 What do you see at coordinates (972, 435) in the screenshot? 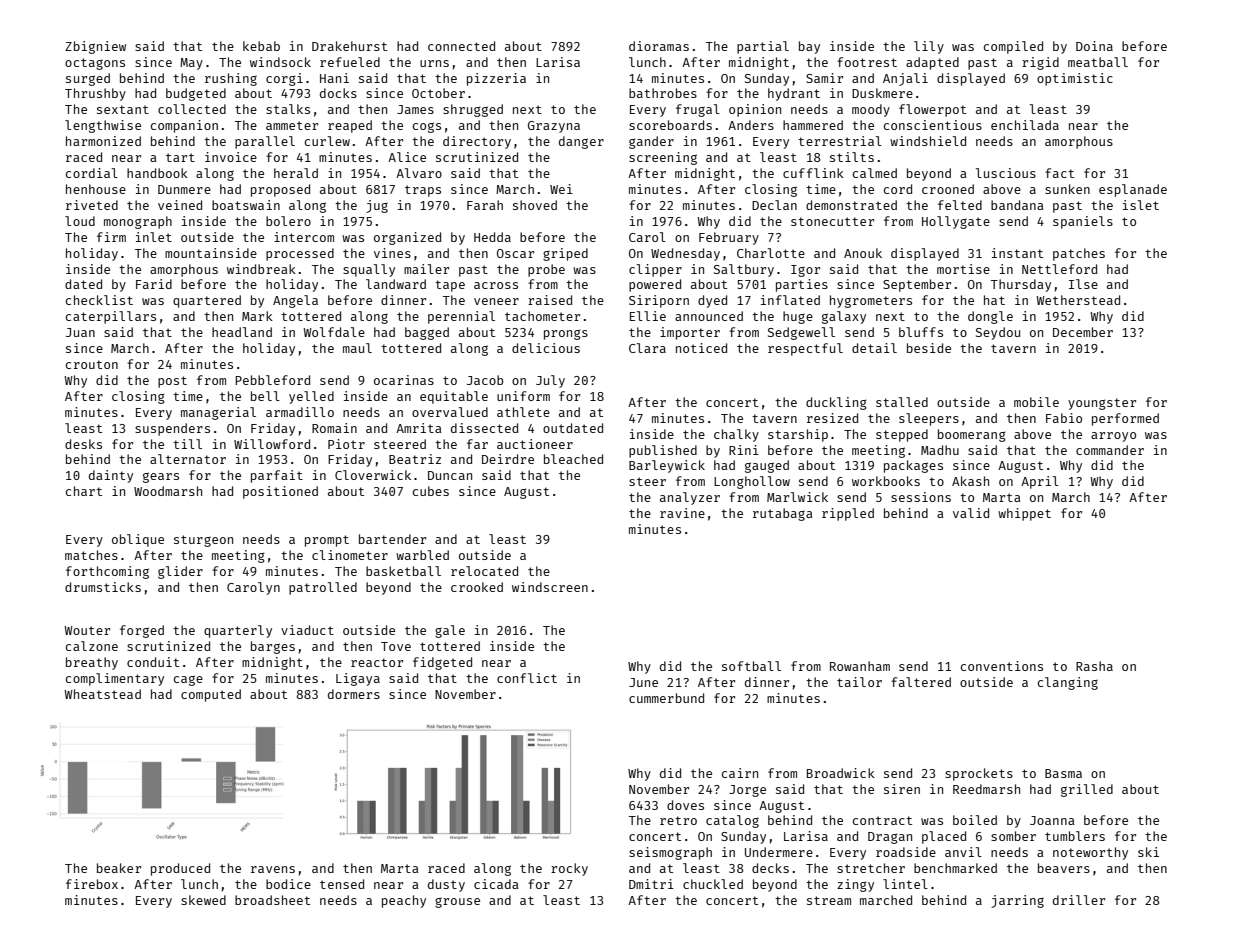
I see `boomerang` at bounding box center [972, 435].
